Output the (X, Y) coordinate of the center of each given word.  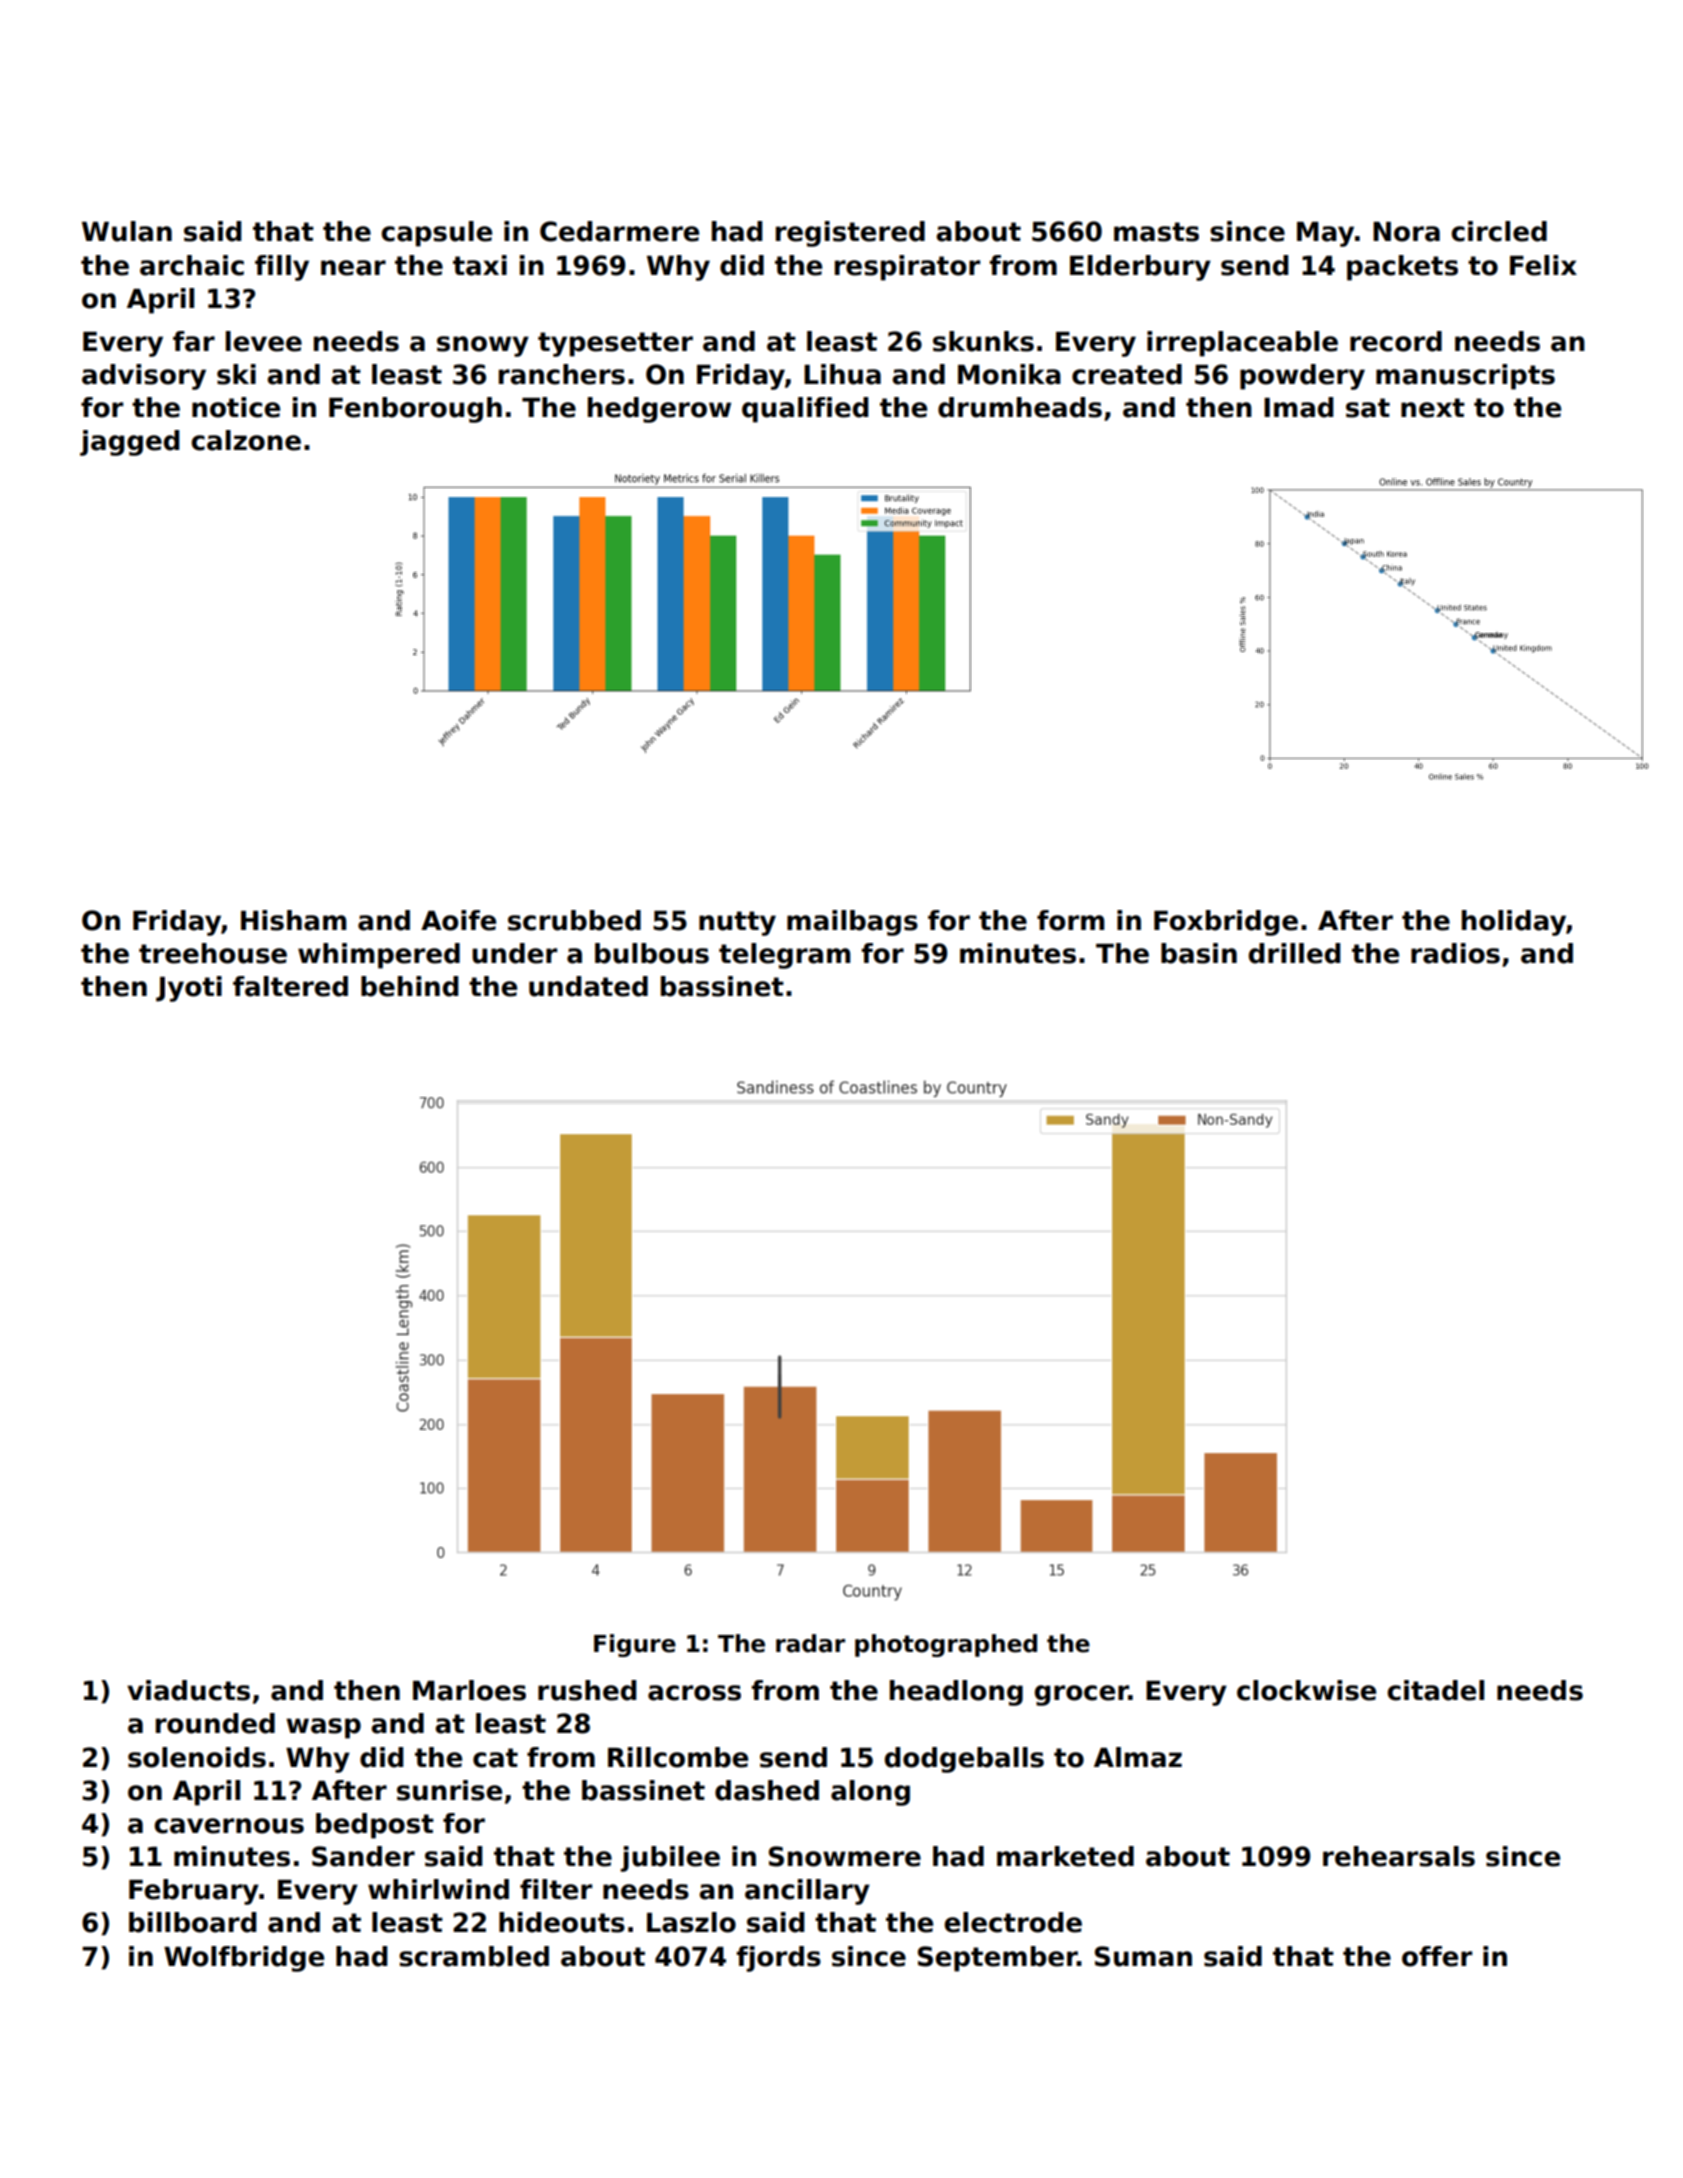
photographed (946, 1645)
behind (410, 986)
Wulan (127, 231)
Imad (1299, 407)
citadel (1435, 1690)
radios (1455, 953)
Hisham (293, 920)
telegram (784, 956)
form (1070, 920)
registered (850, 234)
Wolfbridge (244, 1959)
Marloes (469, 1690)
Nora (1406, 232)
